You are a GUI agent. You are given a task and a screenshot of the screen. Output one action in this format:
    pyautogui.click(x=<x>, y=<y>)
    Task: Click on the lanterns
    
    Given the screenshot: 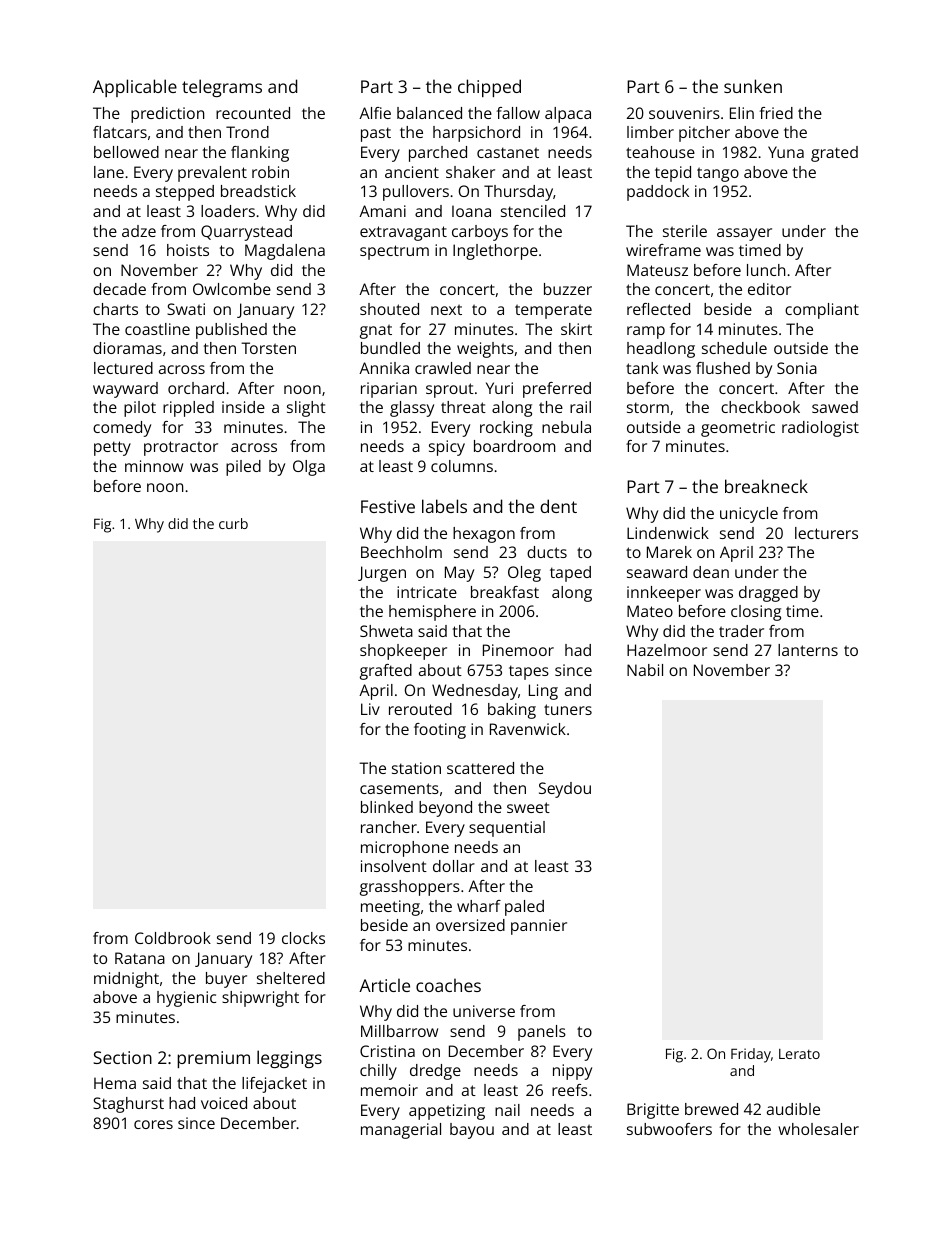 What is the action you would take?
    pyautogui.click(x=808, y=650)
